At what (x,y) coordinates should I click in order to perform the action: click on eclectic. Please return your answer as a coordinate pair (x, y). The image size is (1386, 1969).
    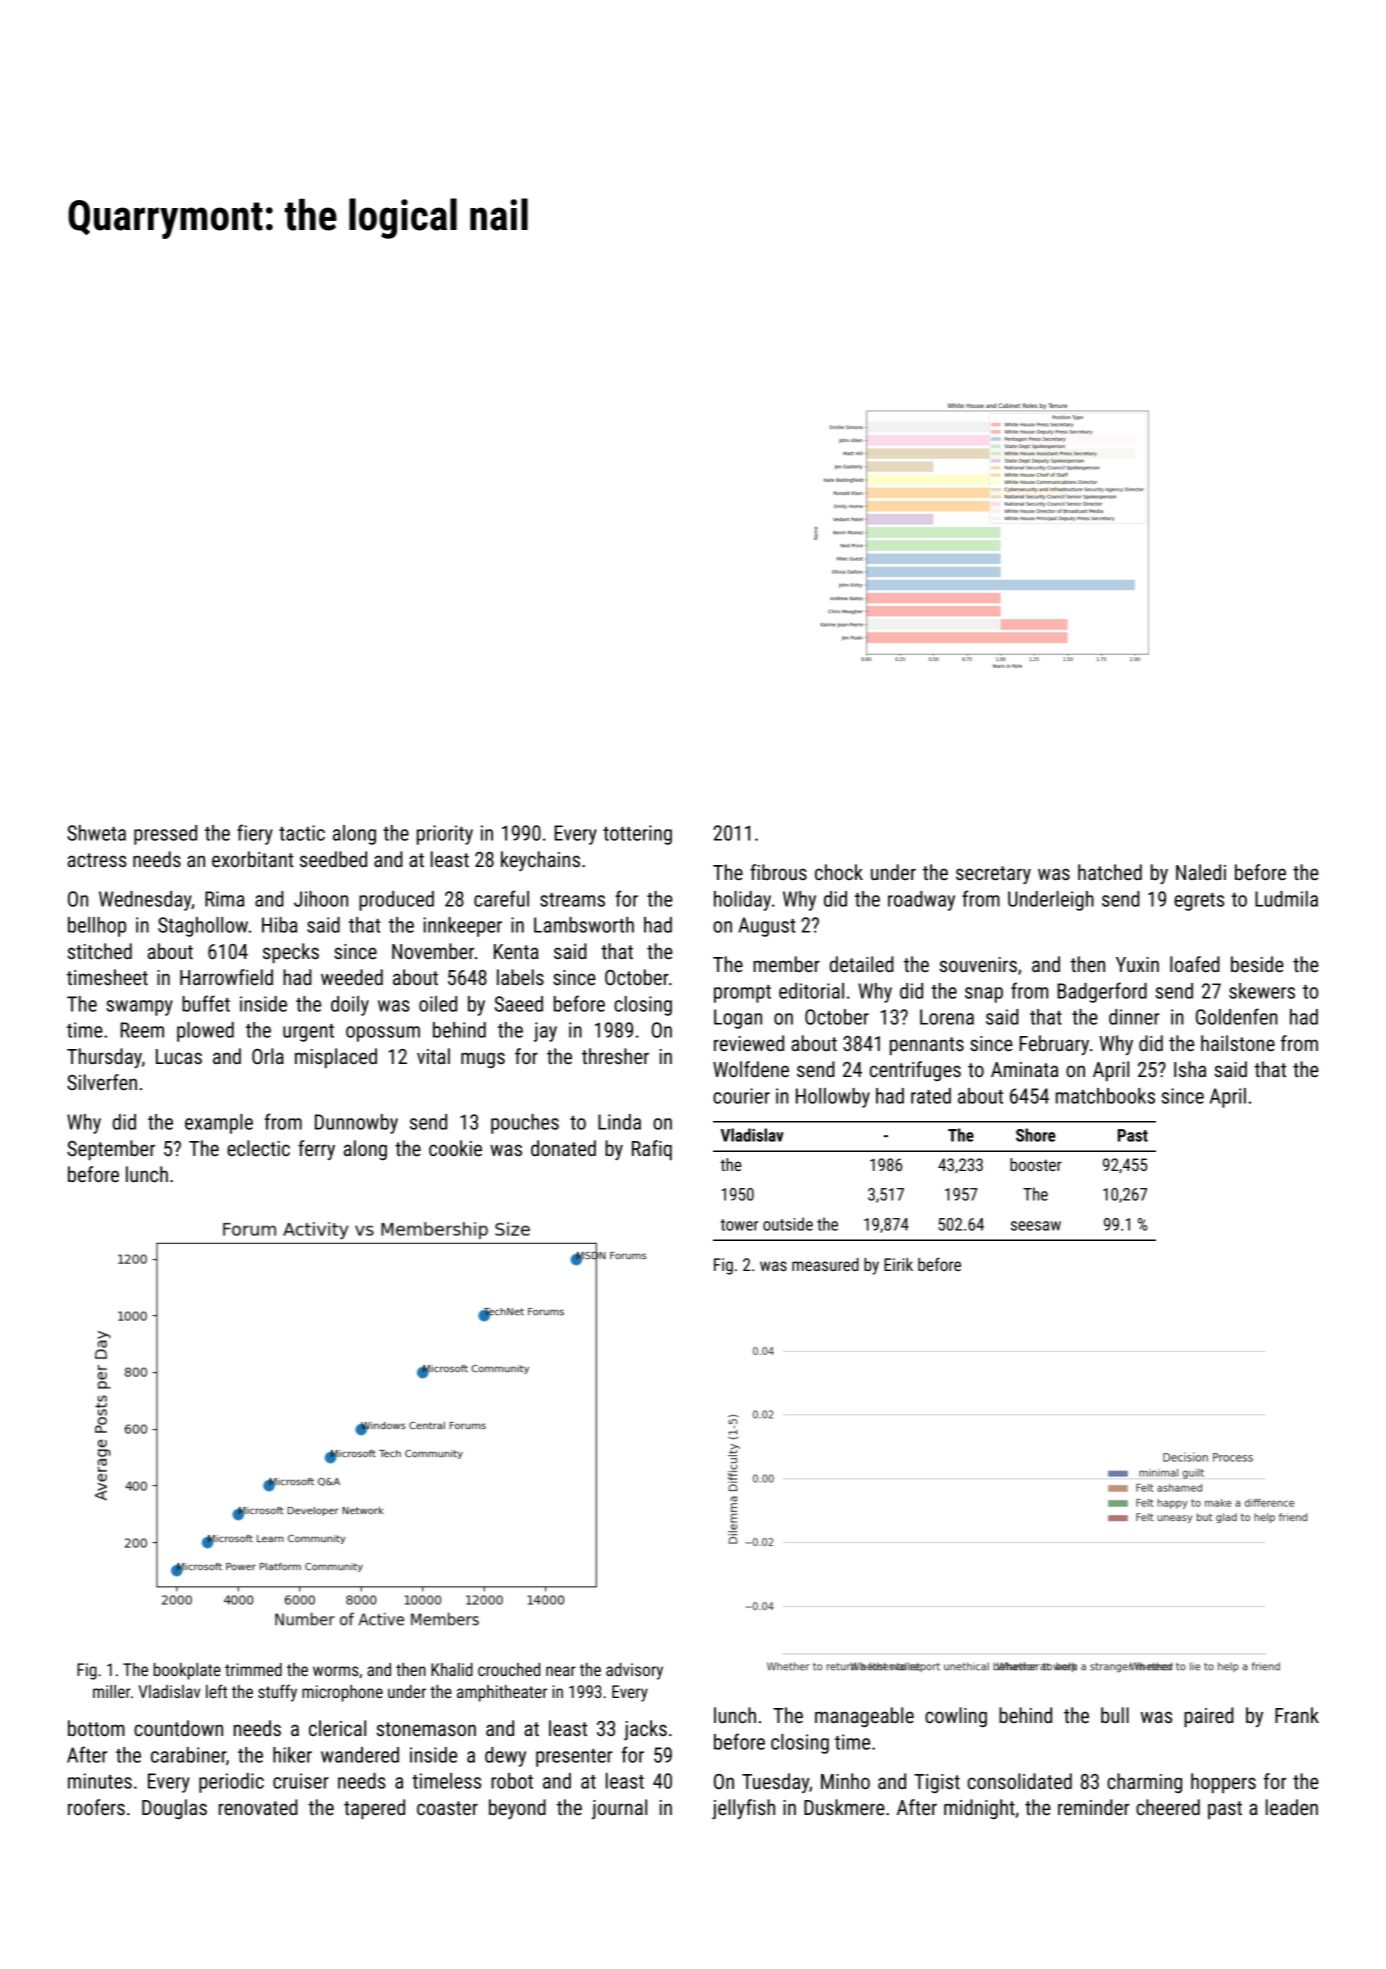
    Looking at the image, I should click on (258, 1148).
